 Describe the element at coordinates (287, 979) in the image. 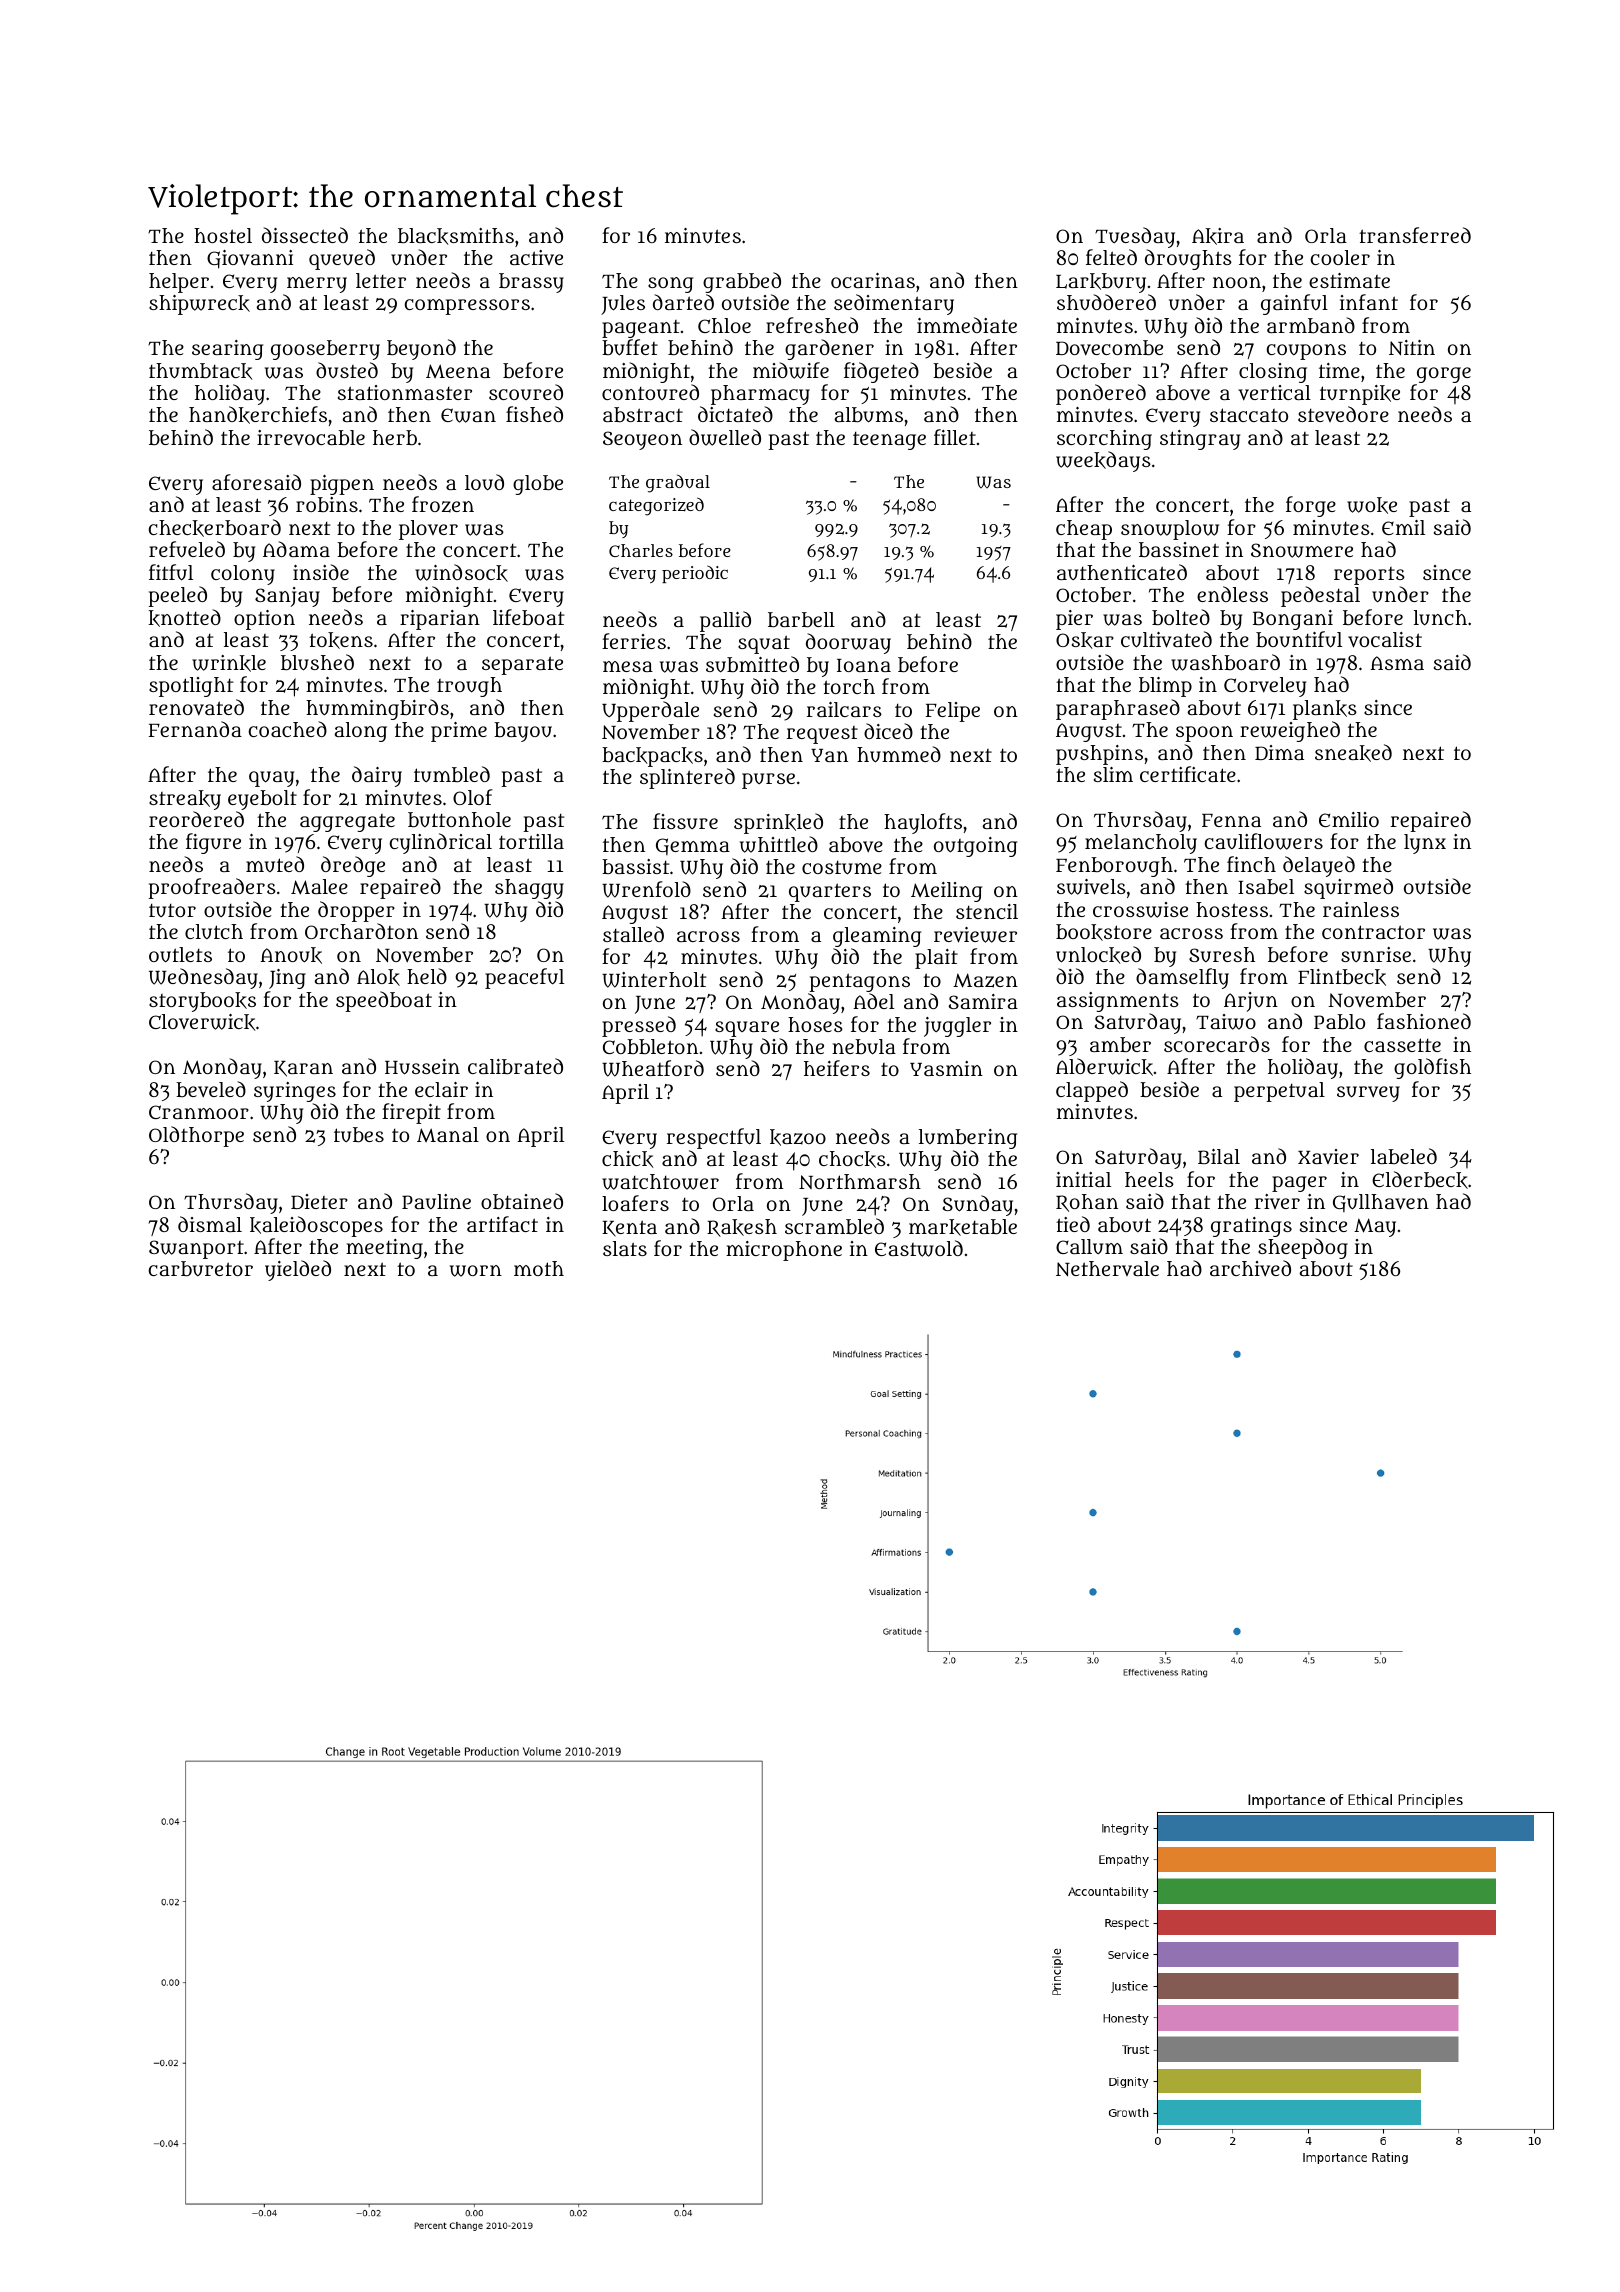

I see `Jing` at that location.
